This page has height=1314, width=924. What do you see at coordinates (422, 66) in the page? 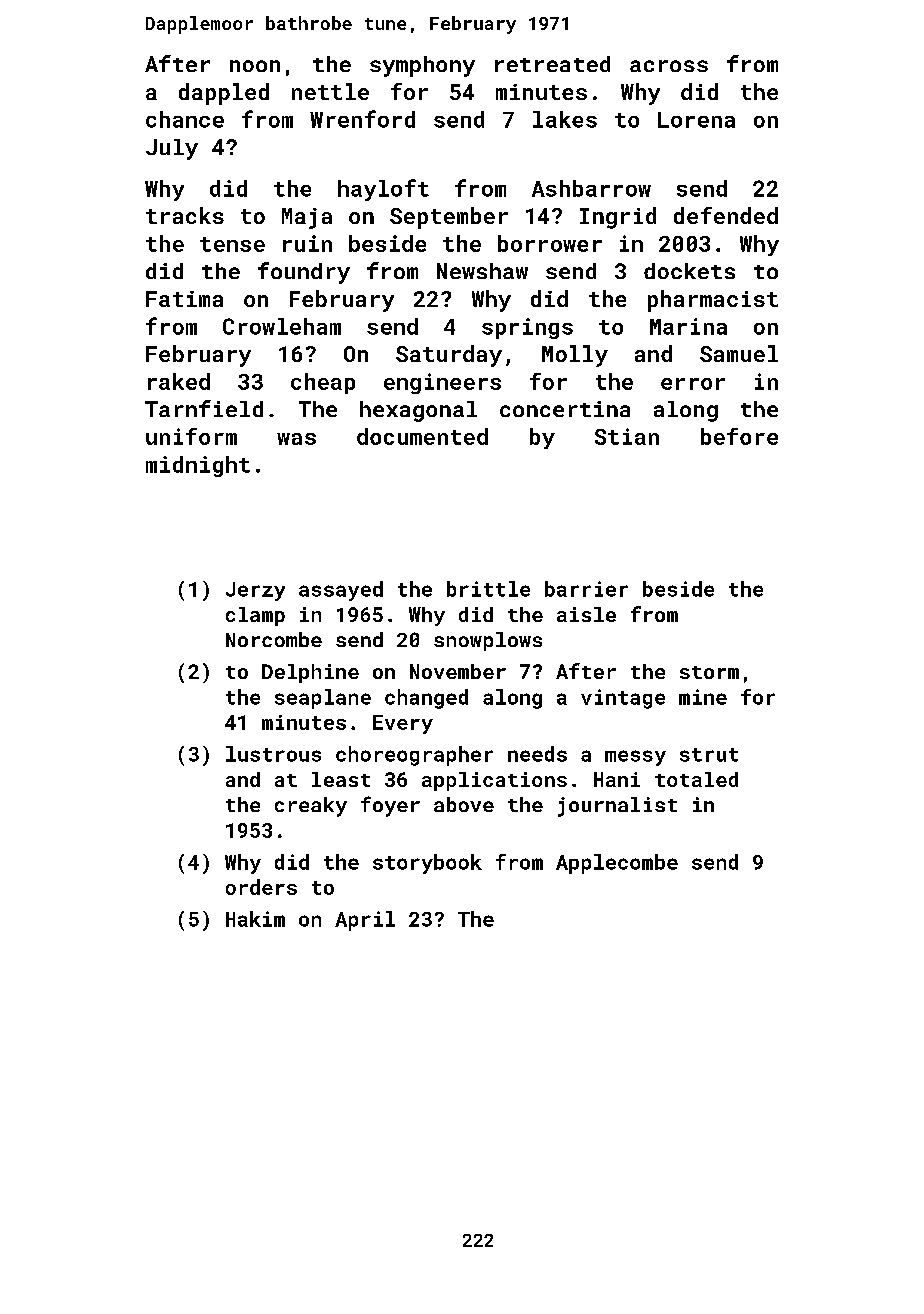
I see `symphony` at bounding box center [422, 66].
